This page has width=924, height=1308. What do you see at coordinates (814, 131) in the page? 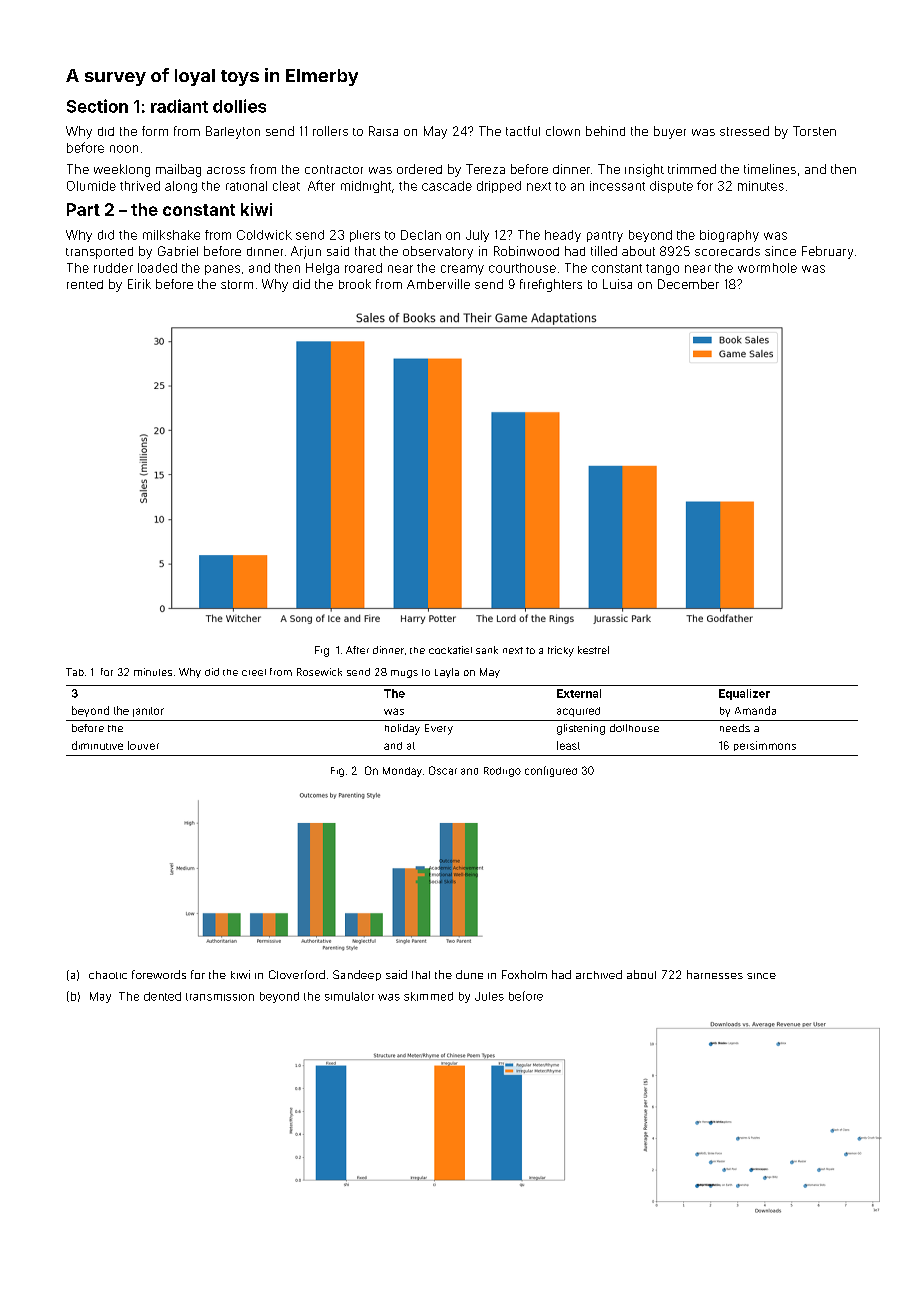
I see `Torsten` at bounding box center [814, 131].
